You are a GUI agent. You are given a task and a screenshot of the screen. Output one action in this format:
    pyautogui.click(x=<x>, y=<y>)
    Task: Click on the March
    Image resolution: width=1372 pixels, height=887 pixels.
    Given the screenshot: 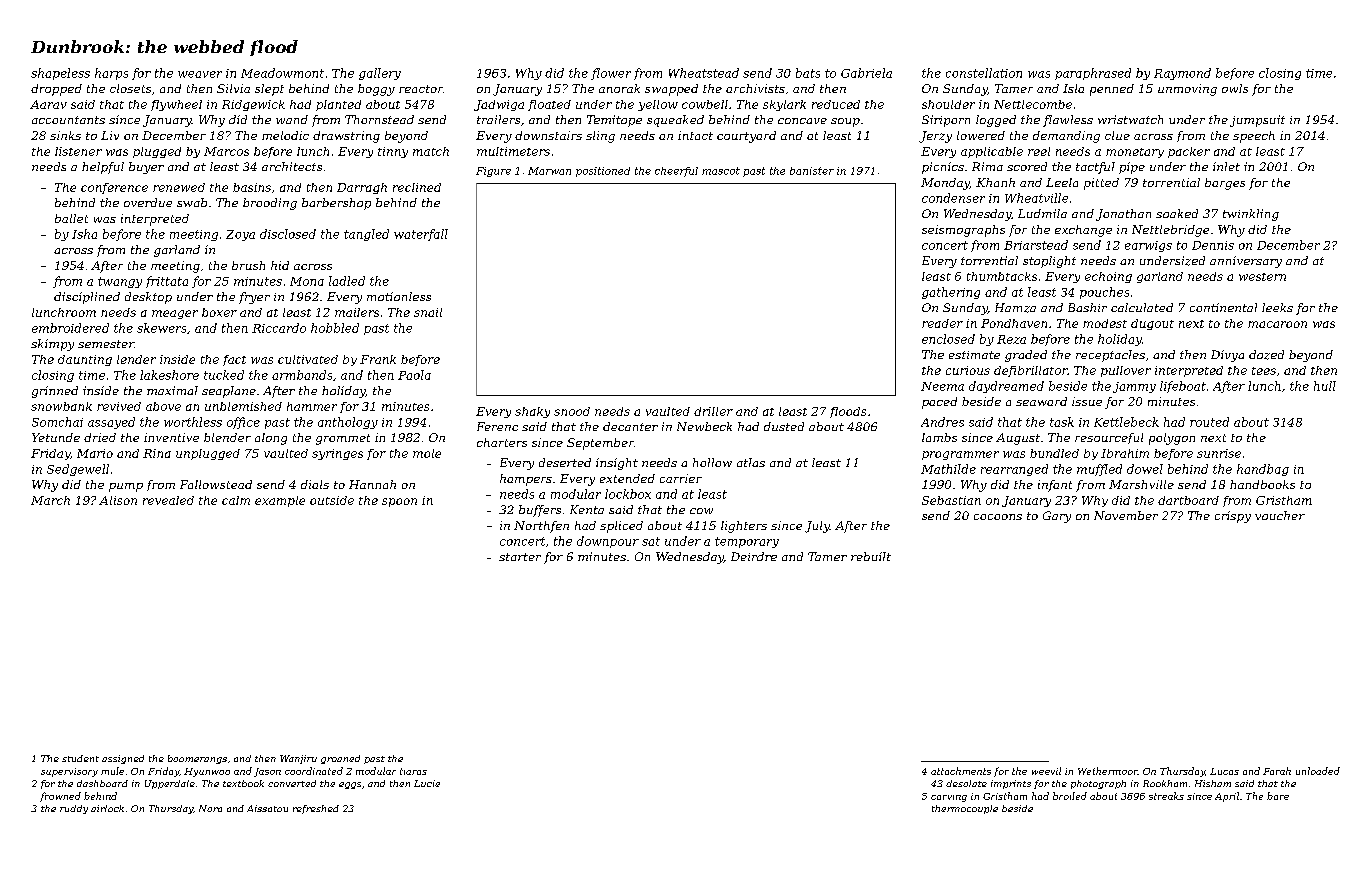 What is the action you would take?
    pyautogui.click(x=50, y=500)
